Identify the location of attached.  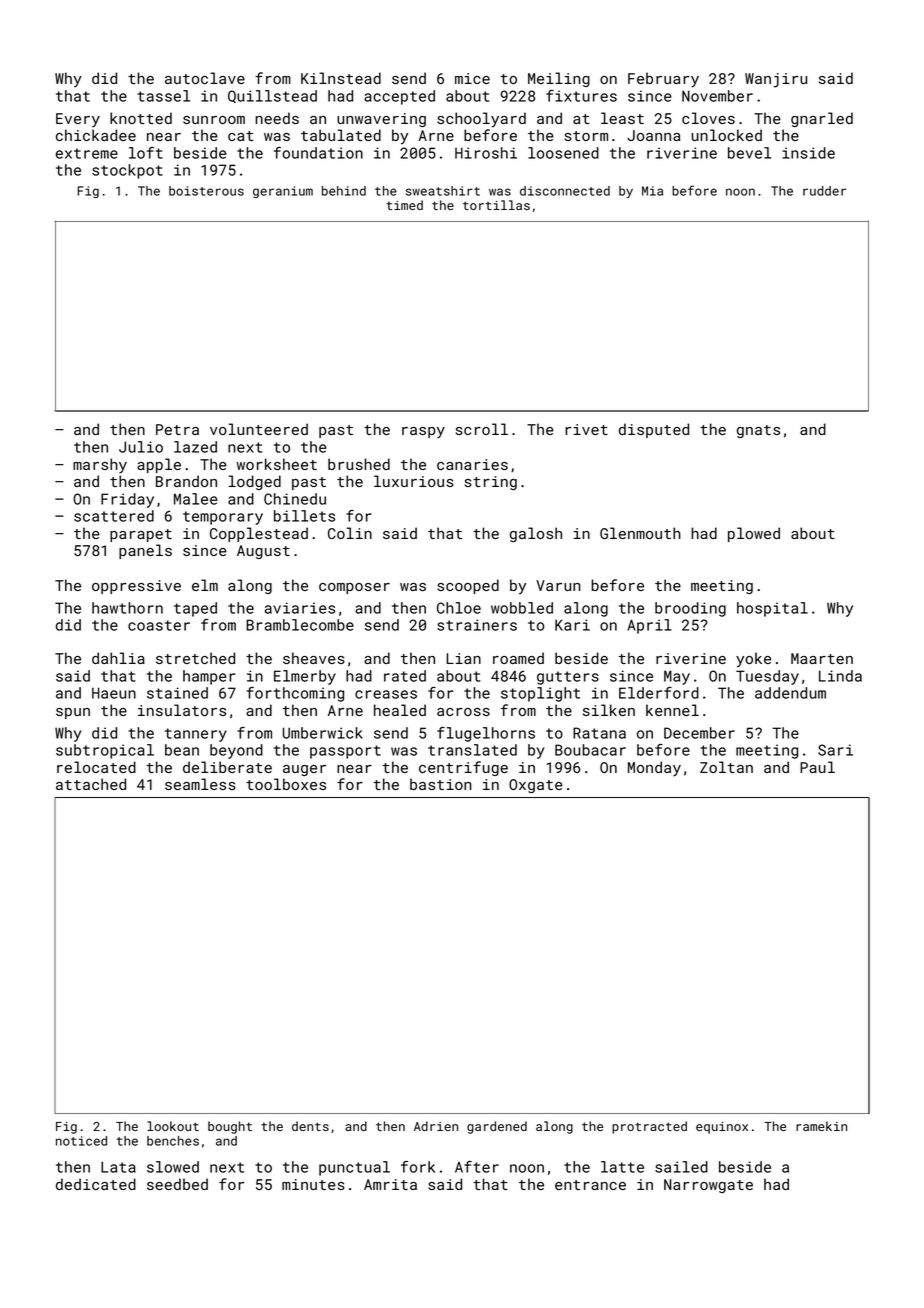
(91, 784).
